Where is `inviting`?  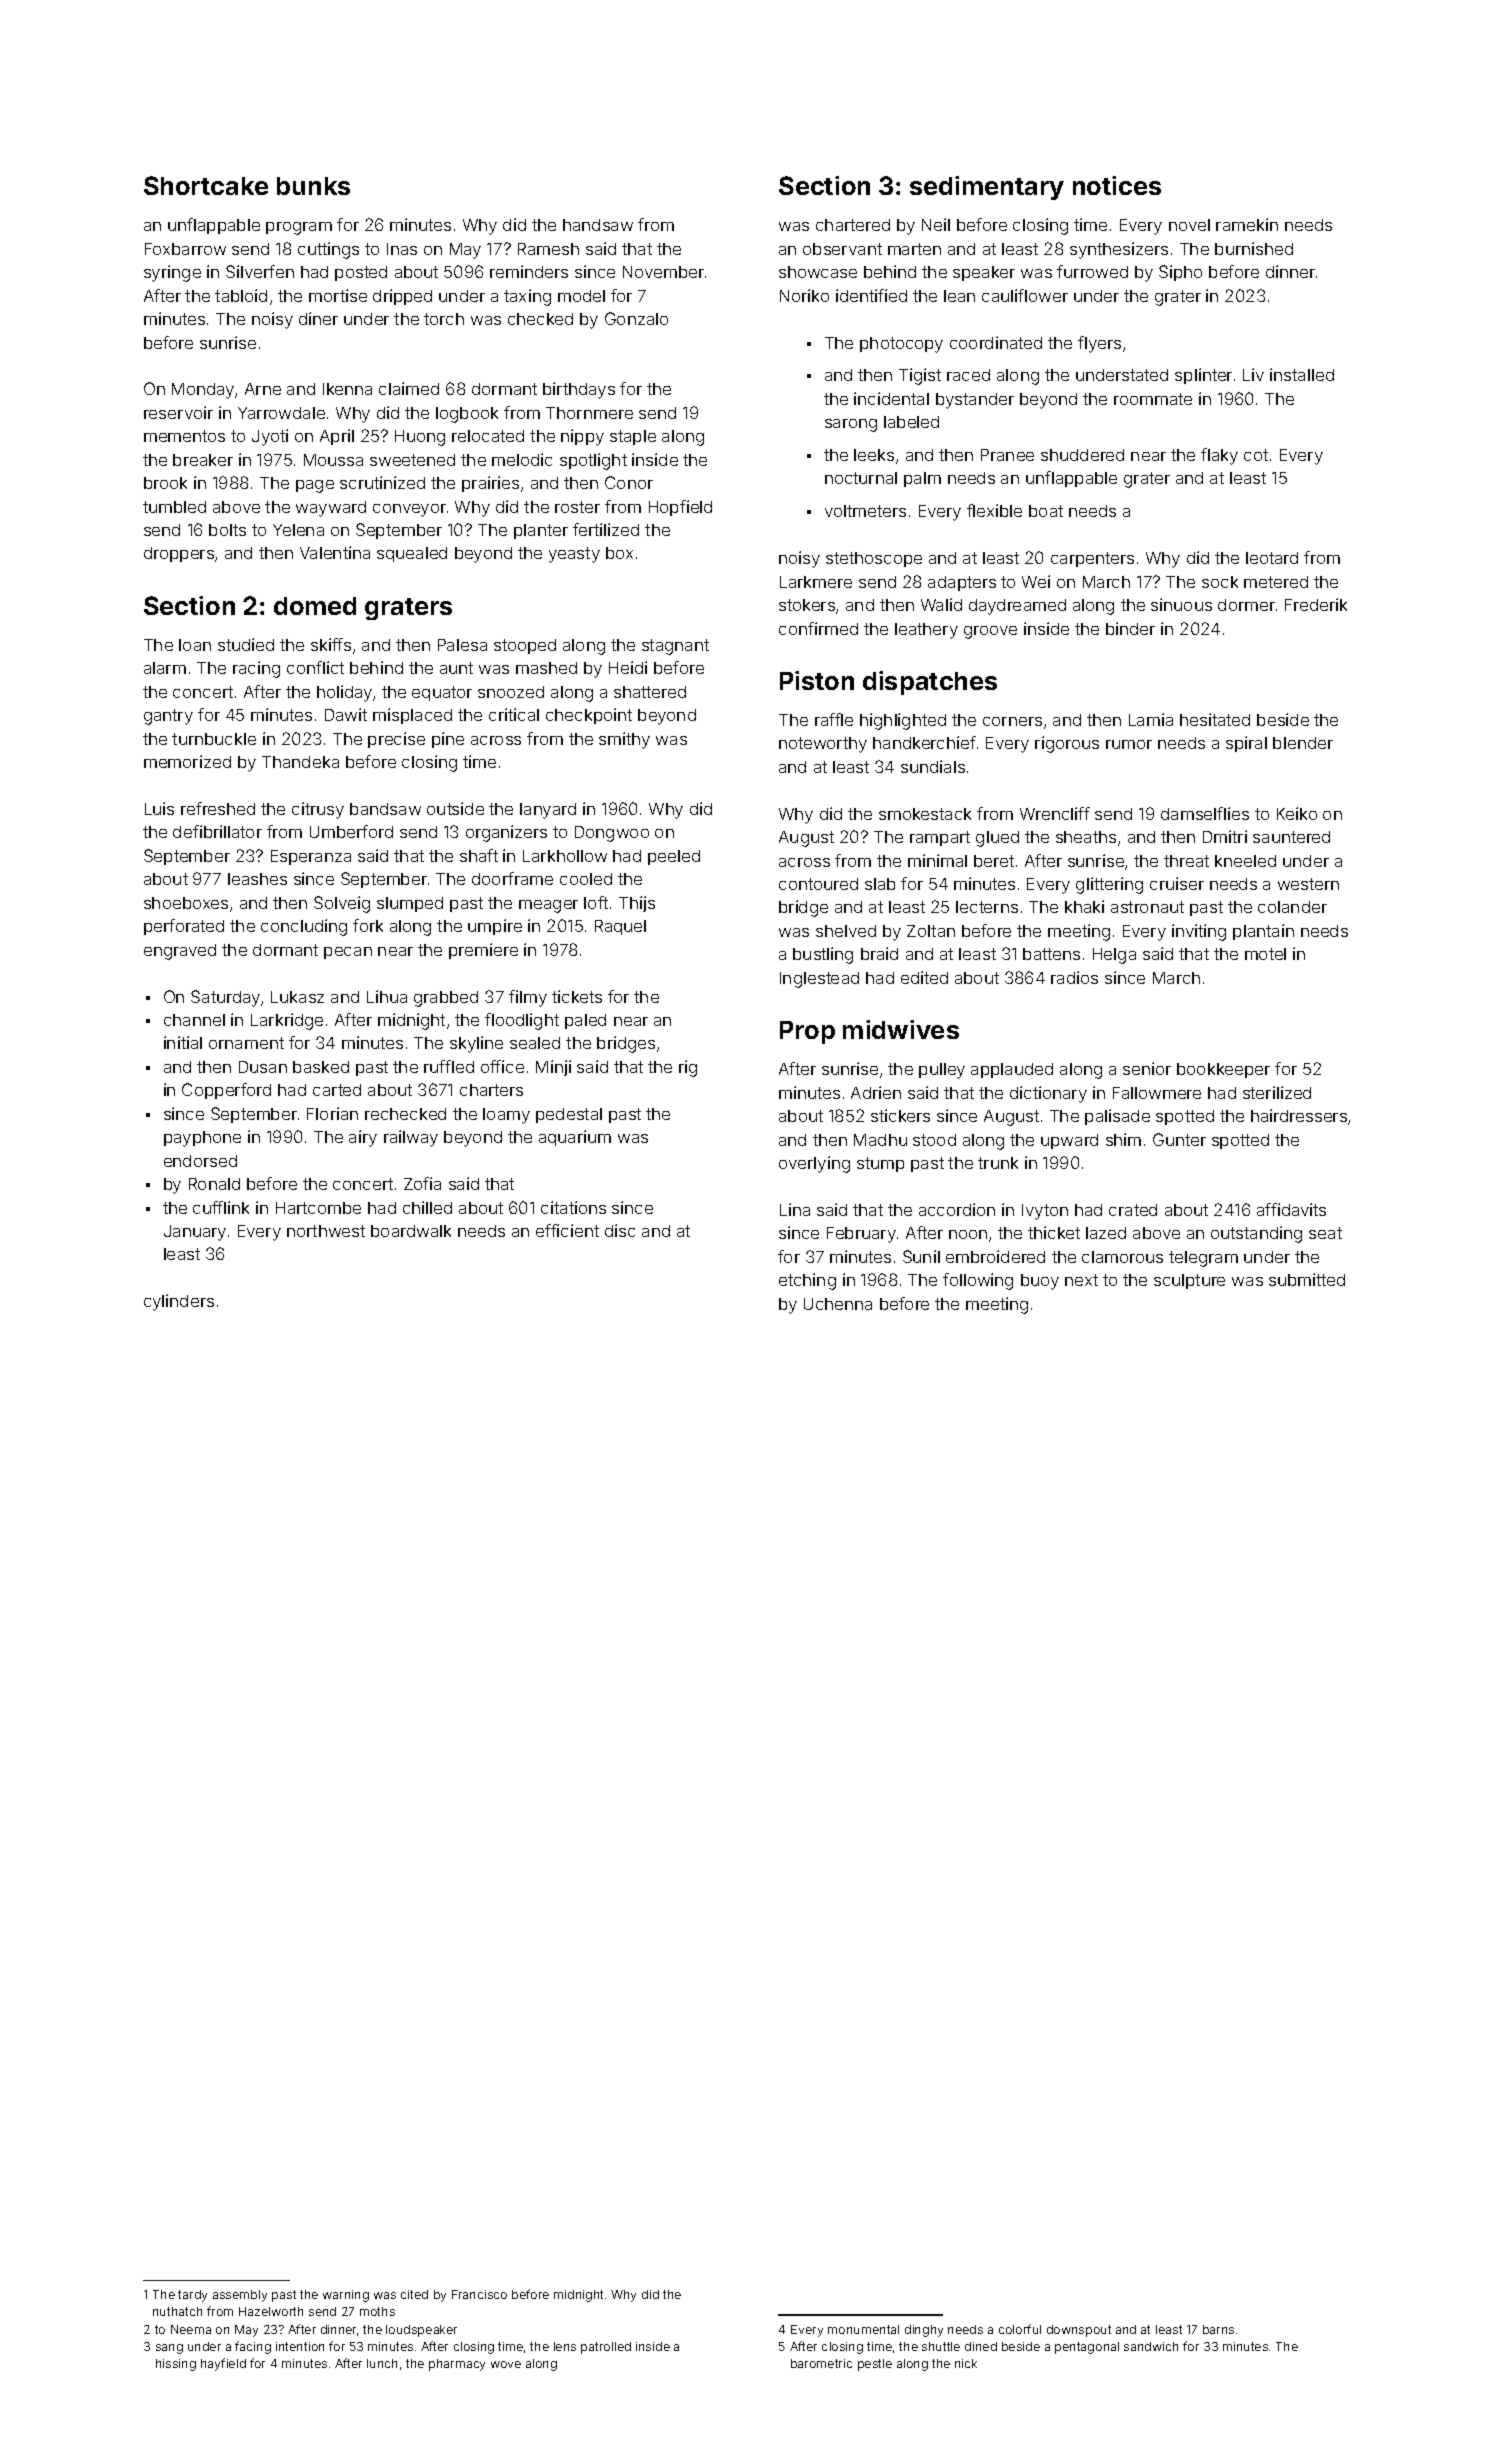
inviting is located at coordinates (1199, 932).
